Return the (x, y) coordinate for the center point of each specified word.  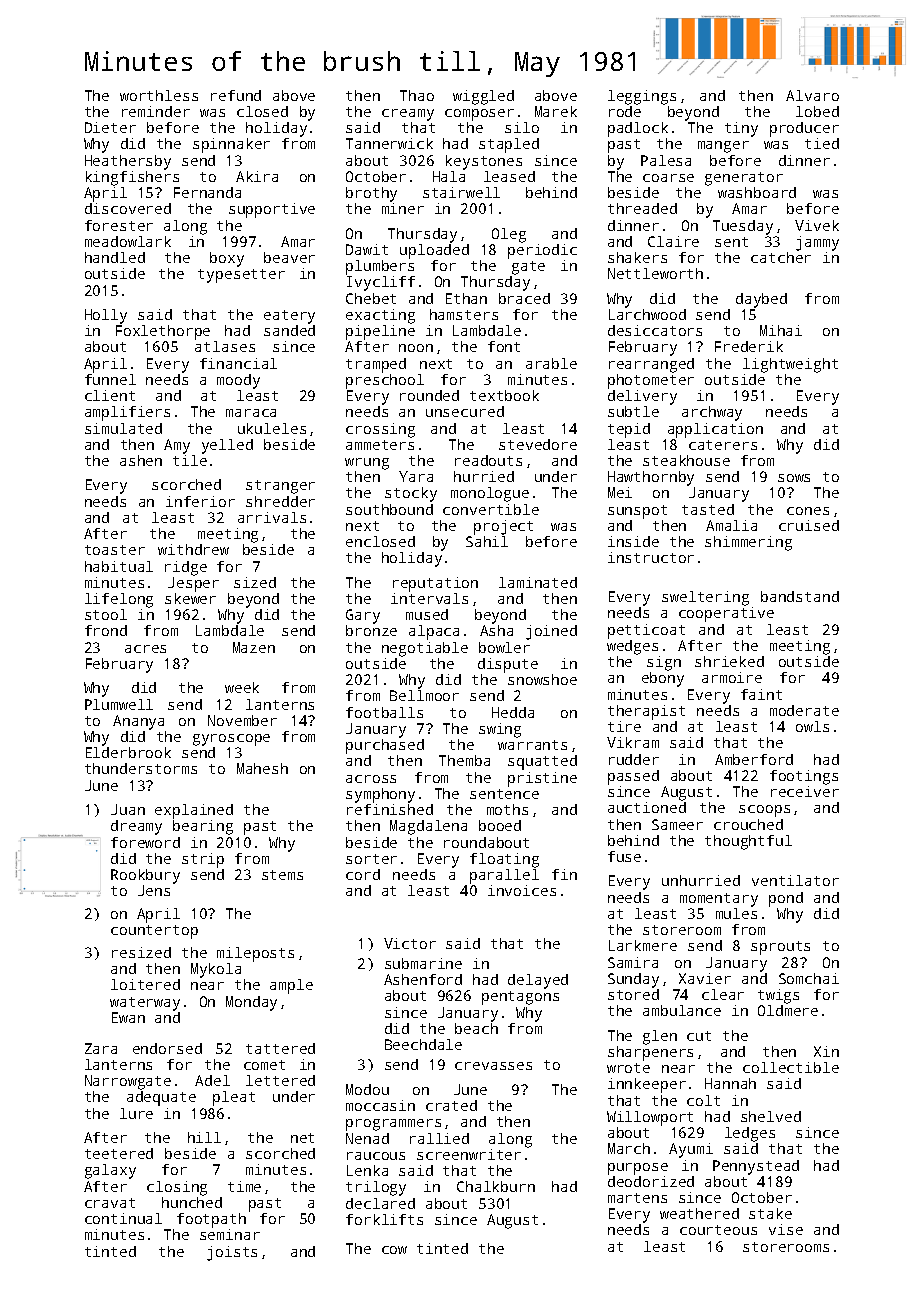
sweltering (705, 598)
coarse (668, 178)
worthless (159, 95)
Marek (556, 111)
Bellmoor (424, 695)
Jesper (193, 584)
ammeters (380, 445)
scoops (764, 811)
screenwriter (469, 1154)
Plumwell (119, 704)
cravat (110, 1203)
